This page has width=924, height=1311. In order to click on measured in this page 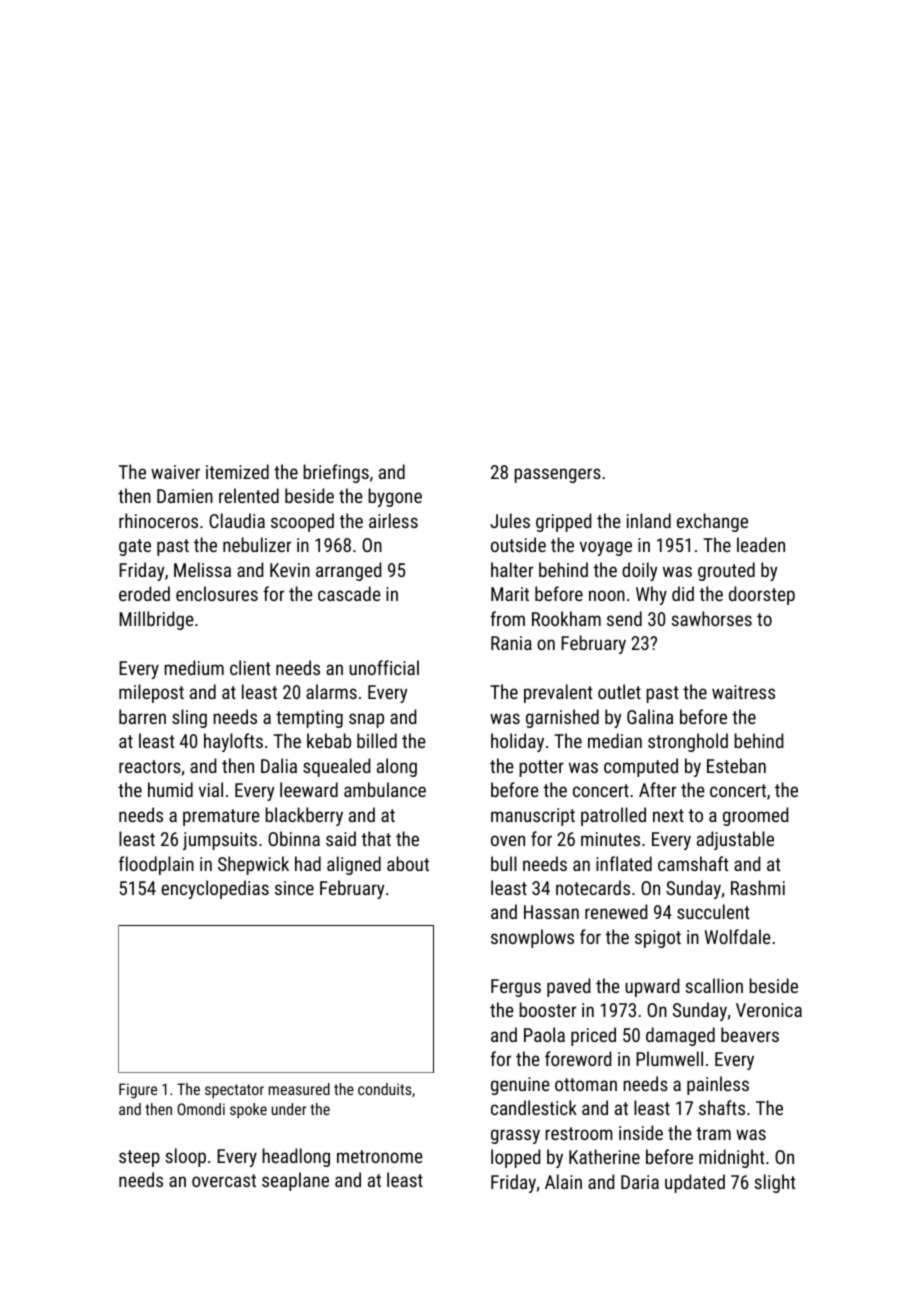, I will do `click(299, 1089)`.
